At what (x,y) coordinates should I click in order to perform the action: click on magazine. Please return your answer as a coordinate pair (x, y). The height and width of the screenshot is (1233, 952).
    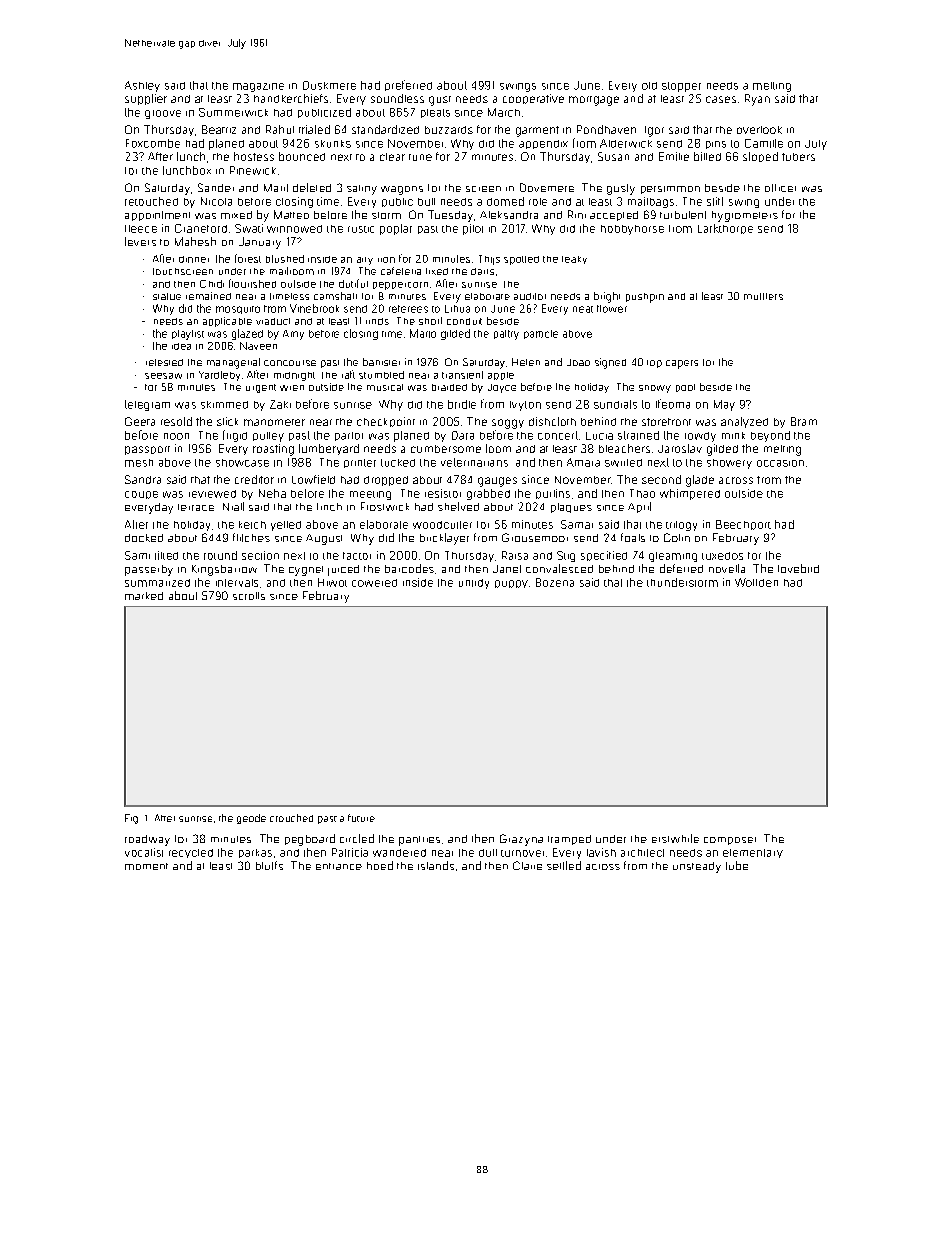
    Looking at the image, I should click on (258, 87).
